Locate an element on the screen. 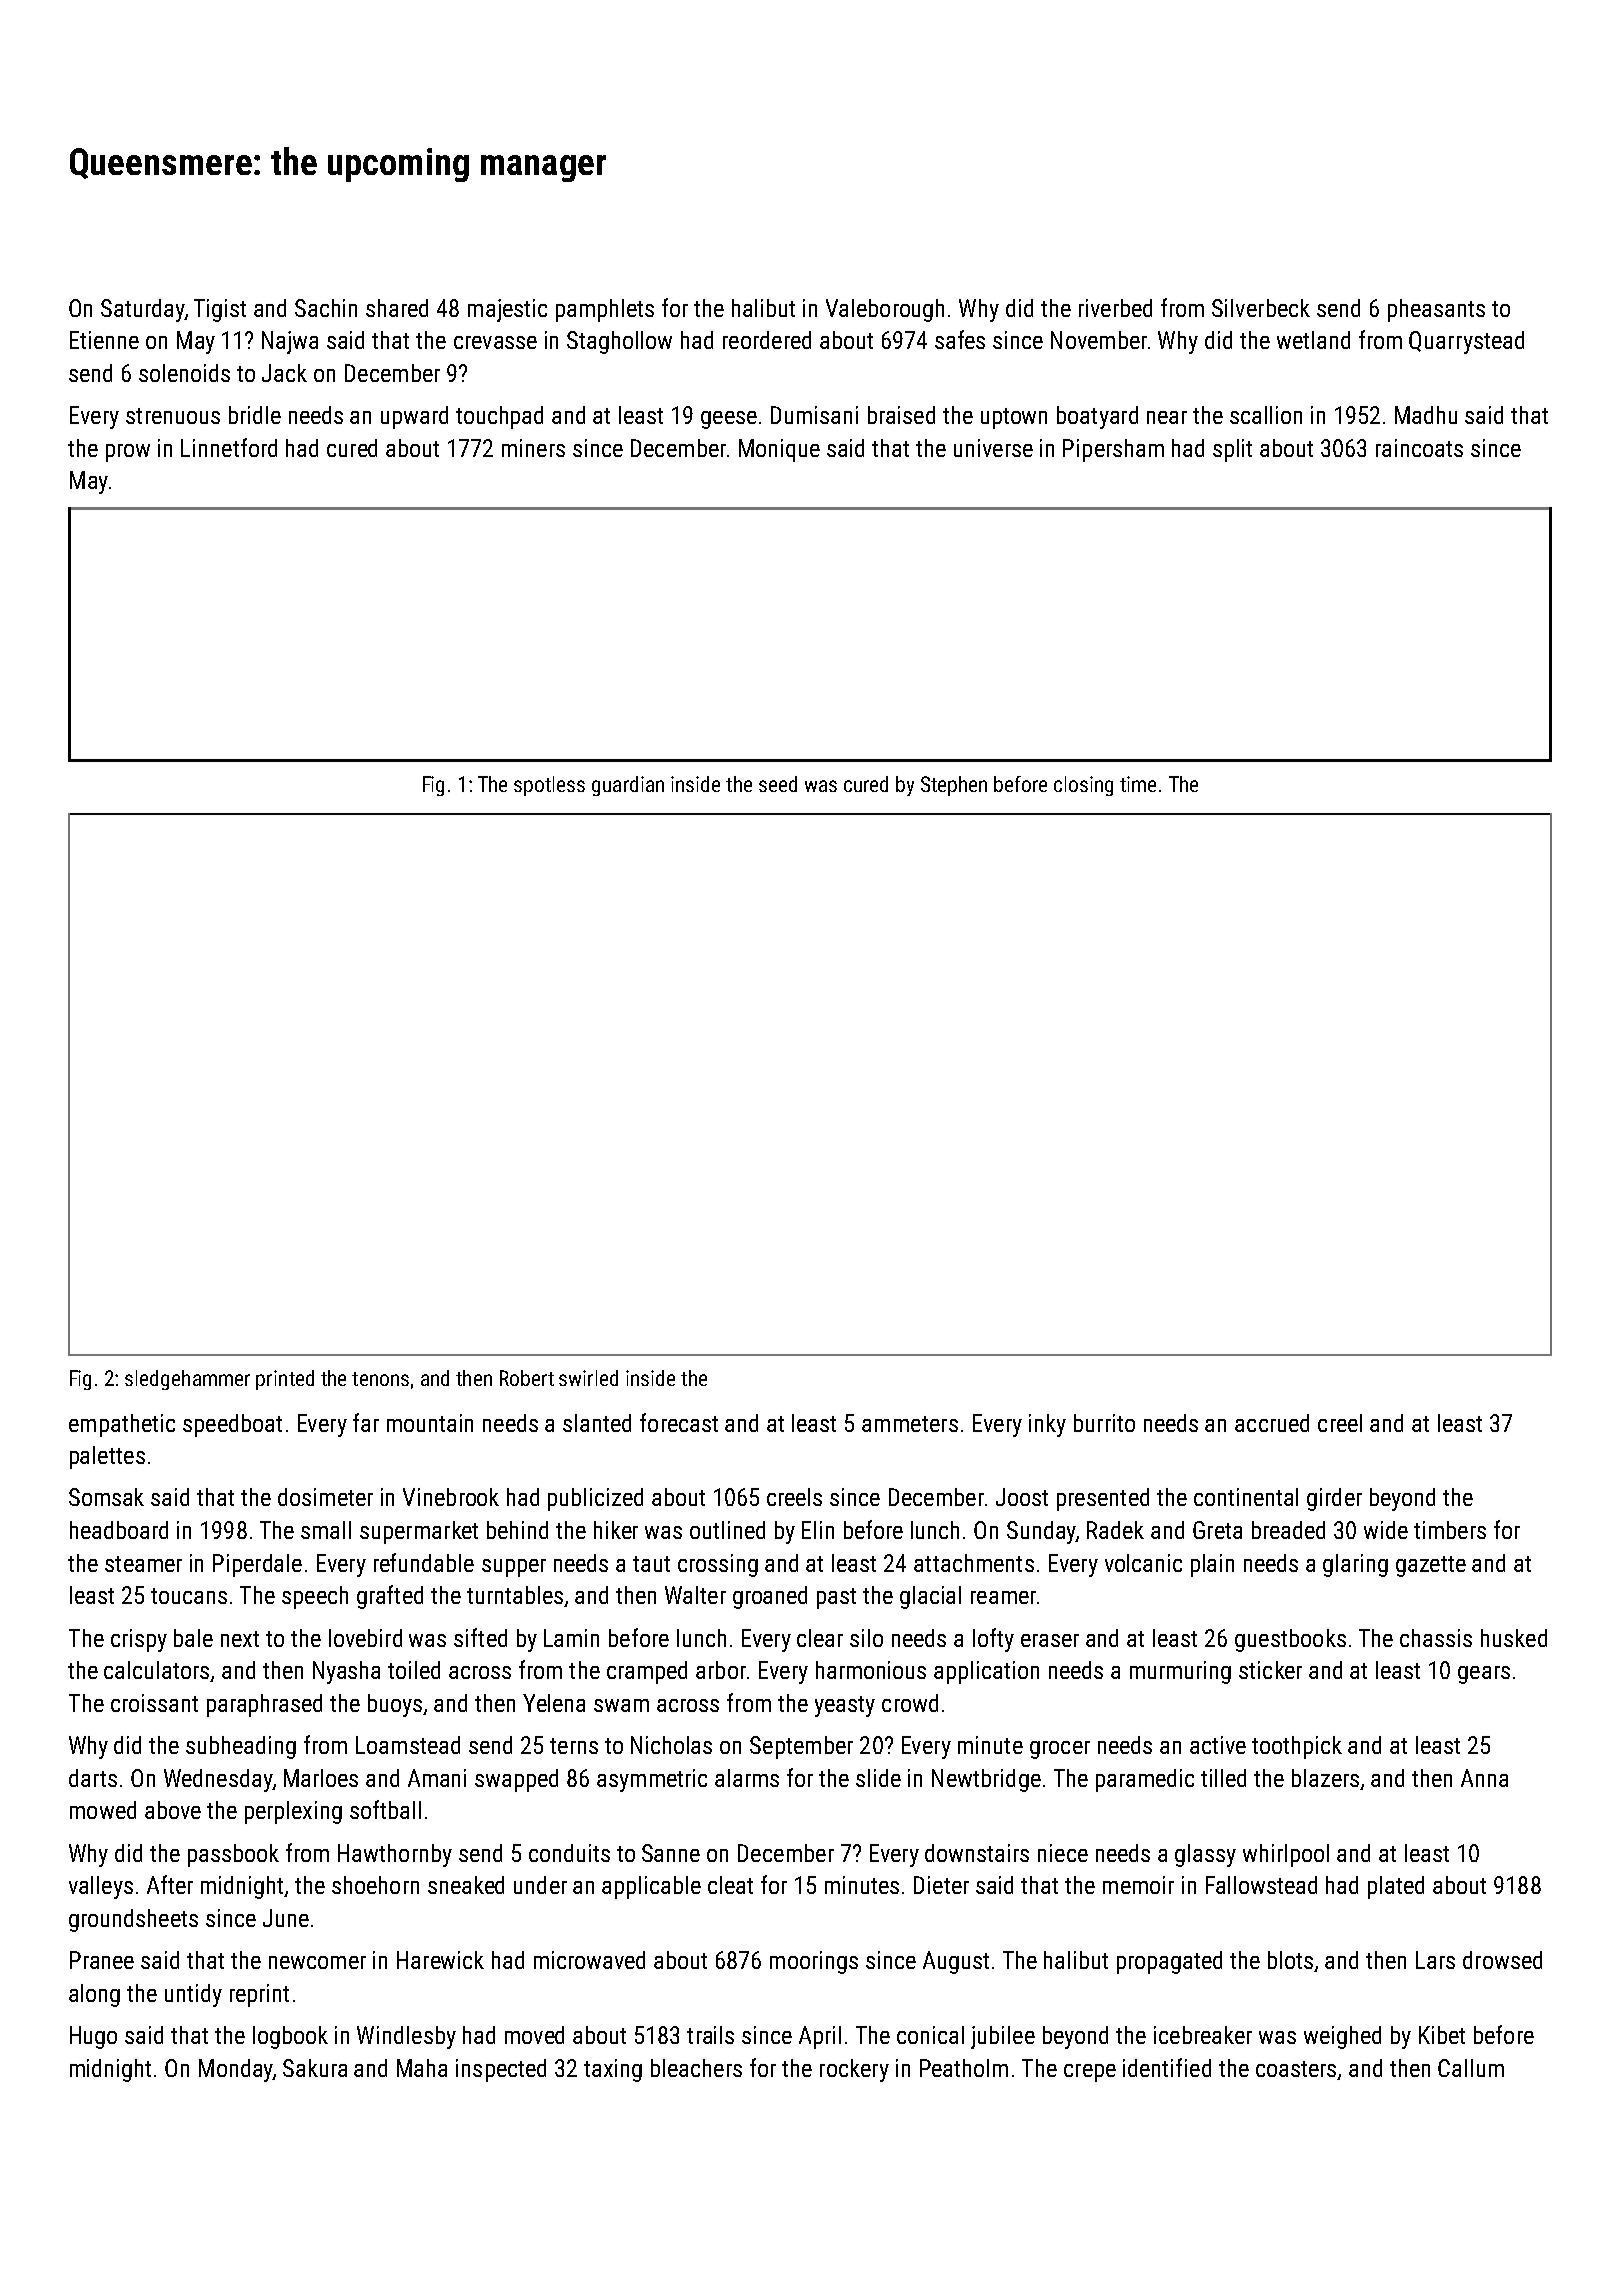 The height and width of the screenshot is (2292, 1620). Stephen is located at coordinates (954, 786).
